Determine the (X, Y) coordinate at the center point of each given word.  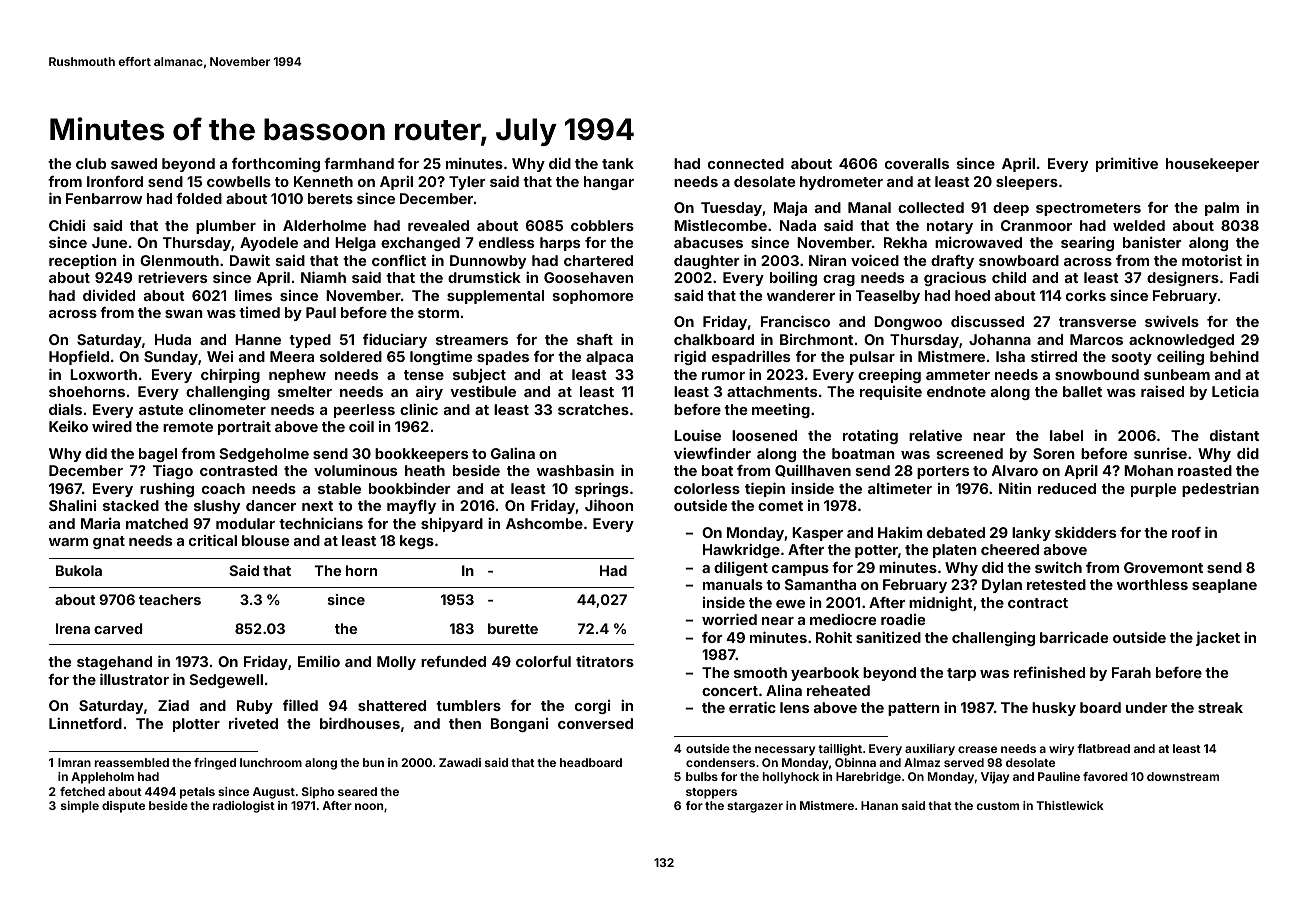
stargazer (755, 807)
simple (80, 807)
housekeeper (1212, 165)
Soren (1054, 453)
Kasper (817, 534)
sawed (134, 163)
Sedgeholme (264, 455)
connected (746, 163)
